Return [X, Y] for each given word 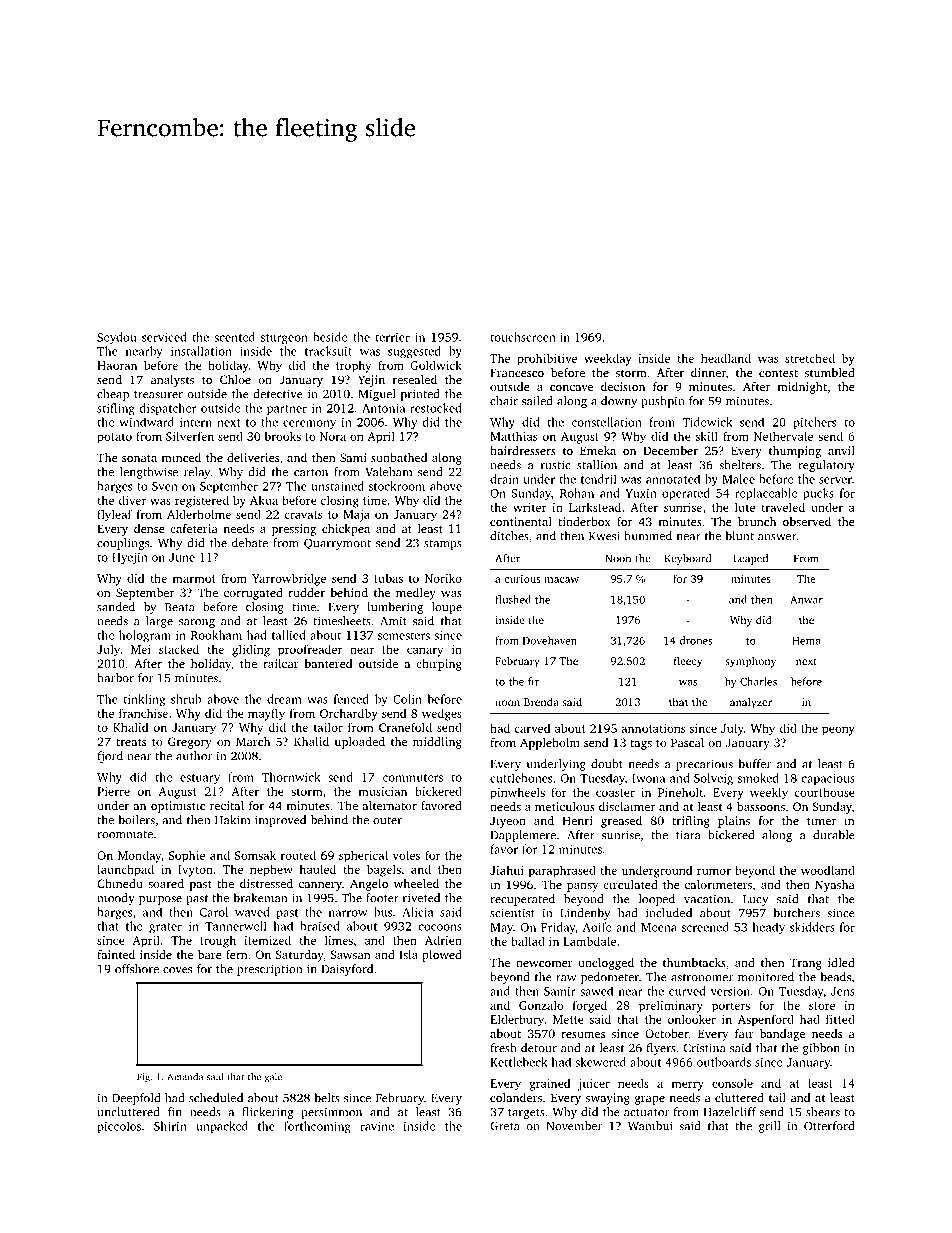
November [574, 1126]
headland [726, 358]
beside [330, 337]
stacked [179, 649]
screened [705, 927]
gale [273, 1078]
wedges [442, 714]
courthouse [824, 792]
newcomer [544, 964]
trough [218, 941]
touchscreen [523, 337]
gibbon [821, 1049]
